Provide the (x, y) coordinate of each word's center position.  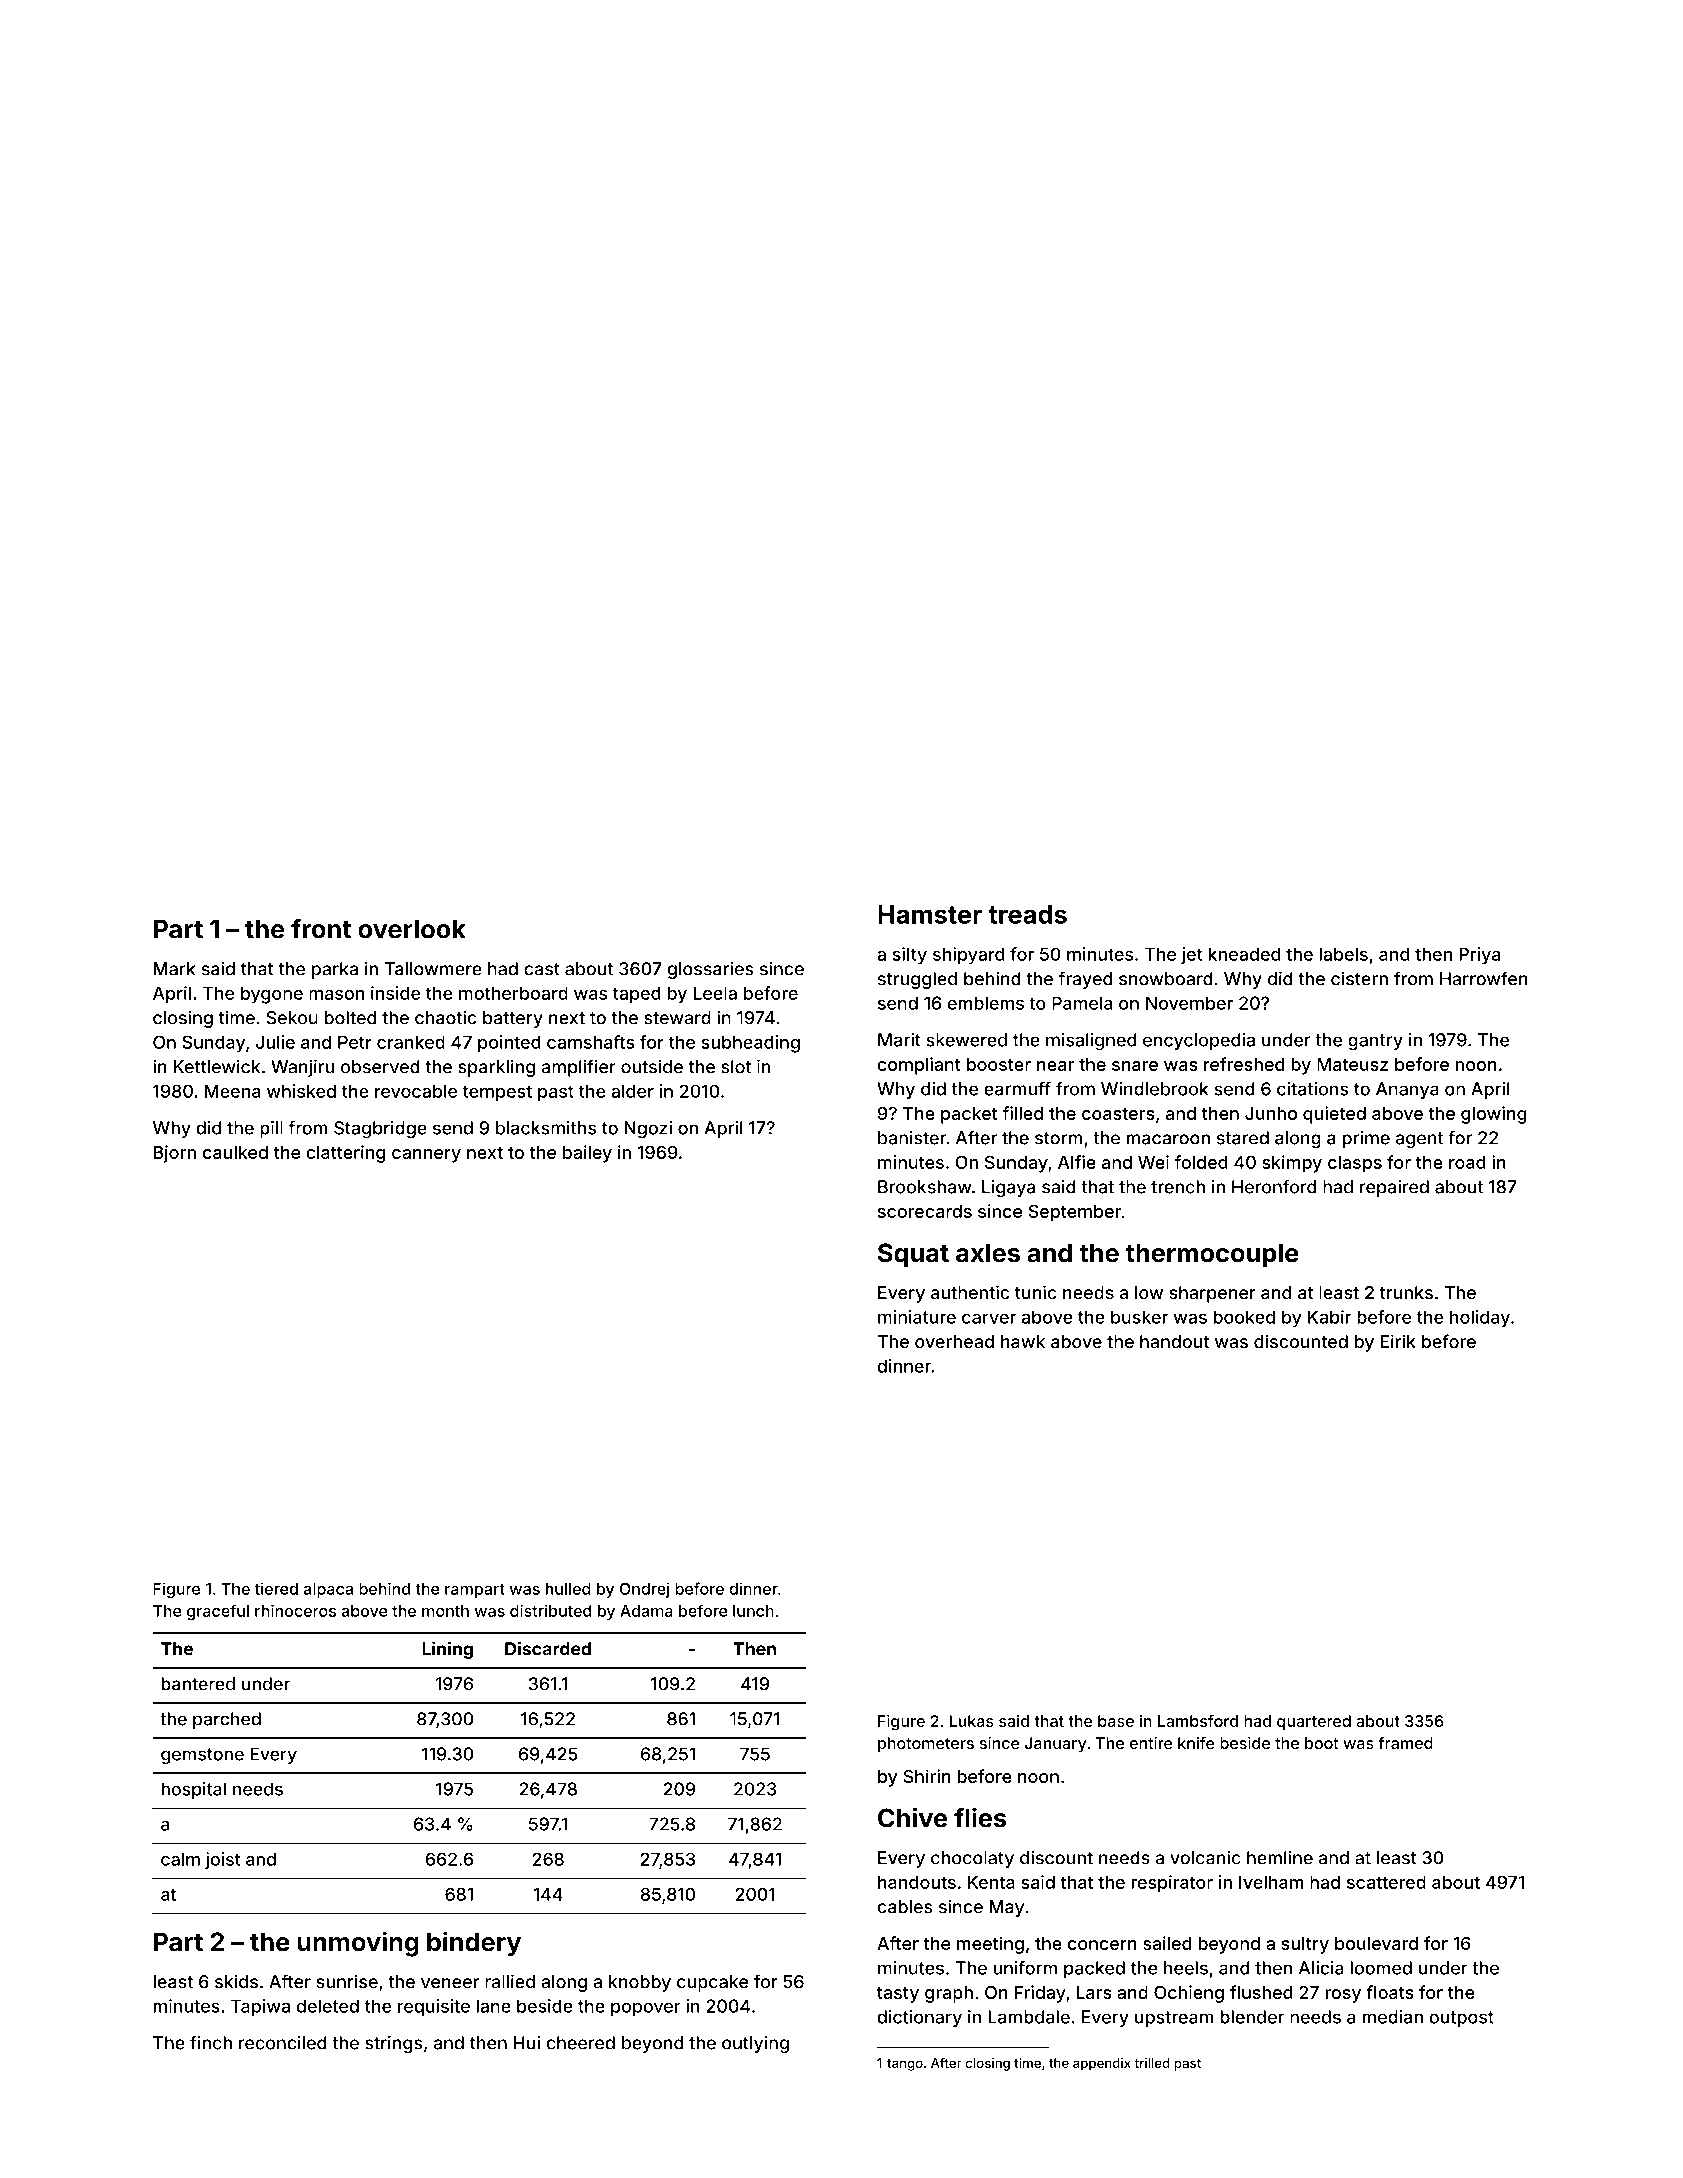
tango (905, 2065)
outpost (1461, 2019)
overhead (954, 1342)
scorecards (925, 1211)
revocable (416, 1091)
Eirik (1398, 1341)
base (1116, 1721)
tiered (276, 1588)
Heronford (1274, 1186)
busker (1139, 1317)
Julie (275, 1042)
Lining (447, 1650)
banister (912, 1138)
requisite (434, 2007)
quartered (1314, 1722)
